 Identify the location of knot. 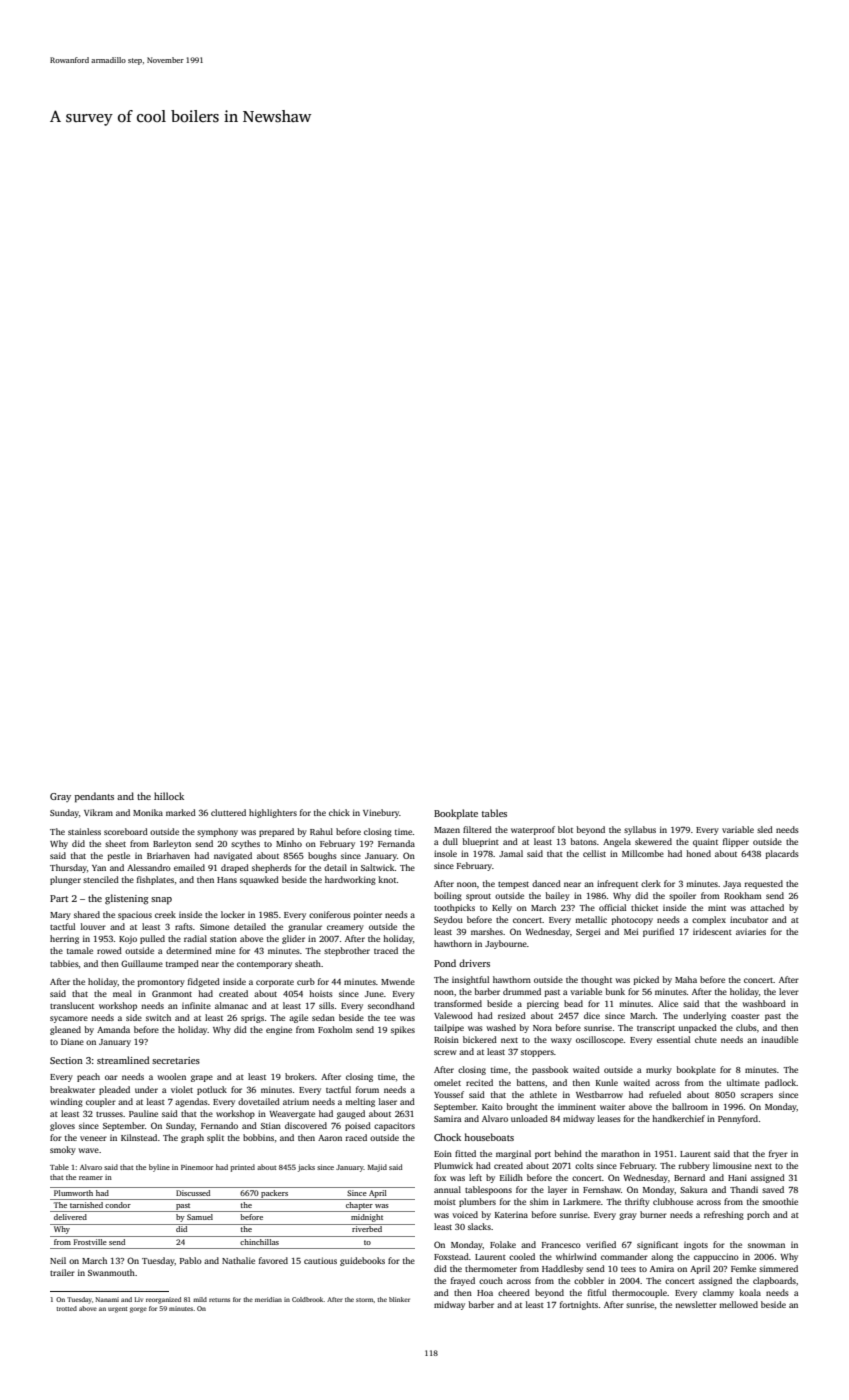
(387, 879).
